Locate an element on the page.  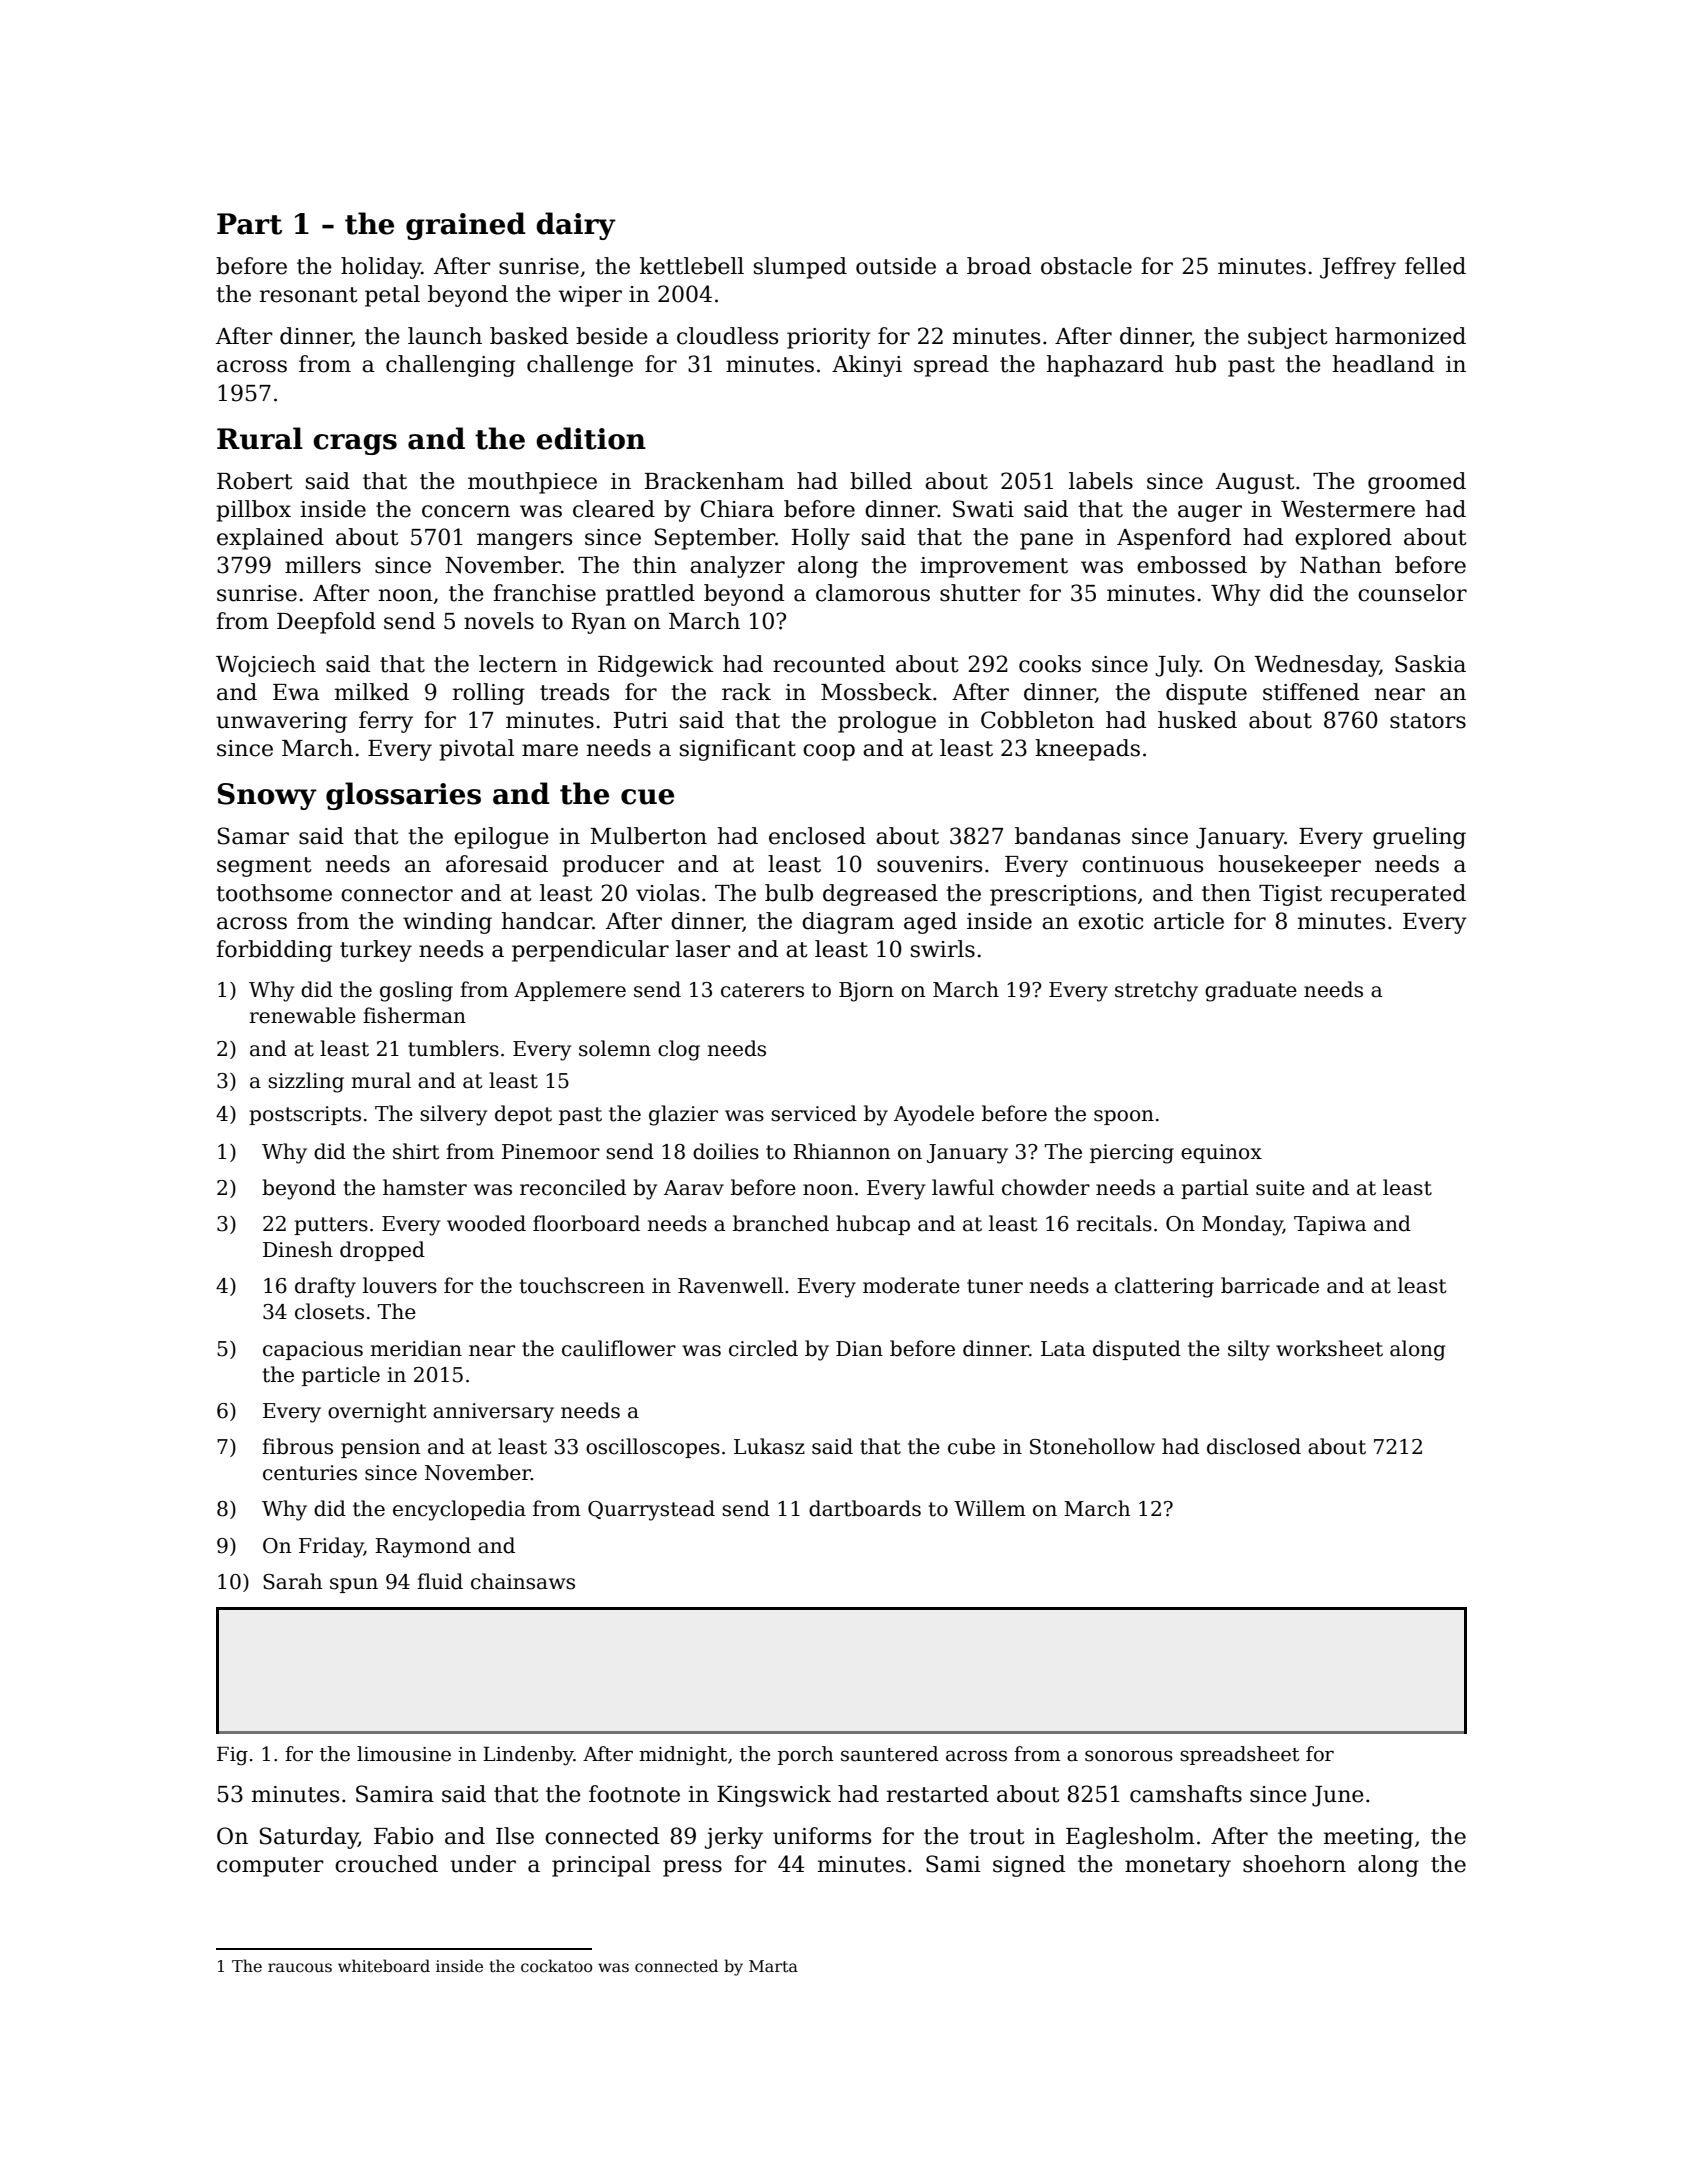
dartboards is located at coordinates (865, 1508).
